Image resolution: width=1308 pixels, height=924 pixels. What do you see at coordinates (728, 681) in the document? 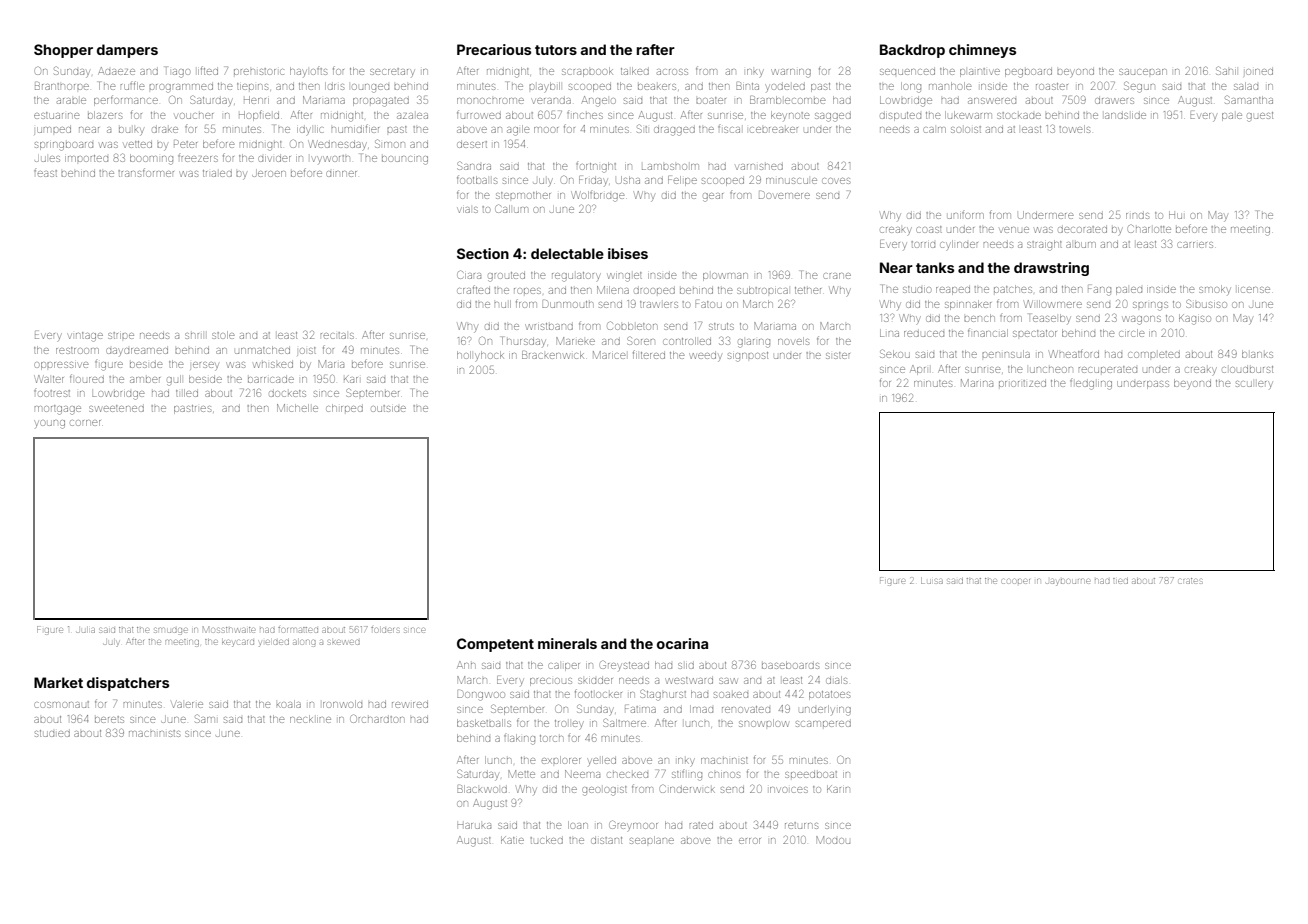
I see `saw` at bounding box center [728, 681].
